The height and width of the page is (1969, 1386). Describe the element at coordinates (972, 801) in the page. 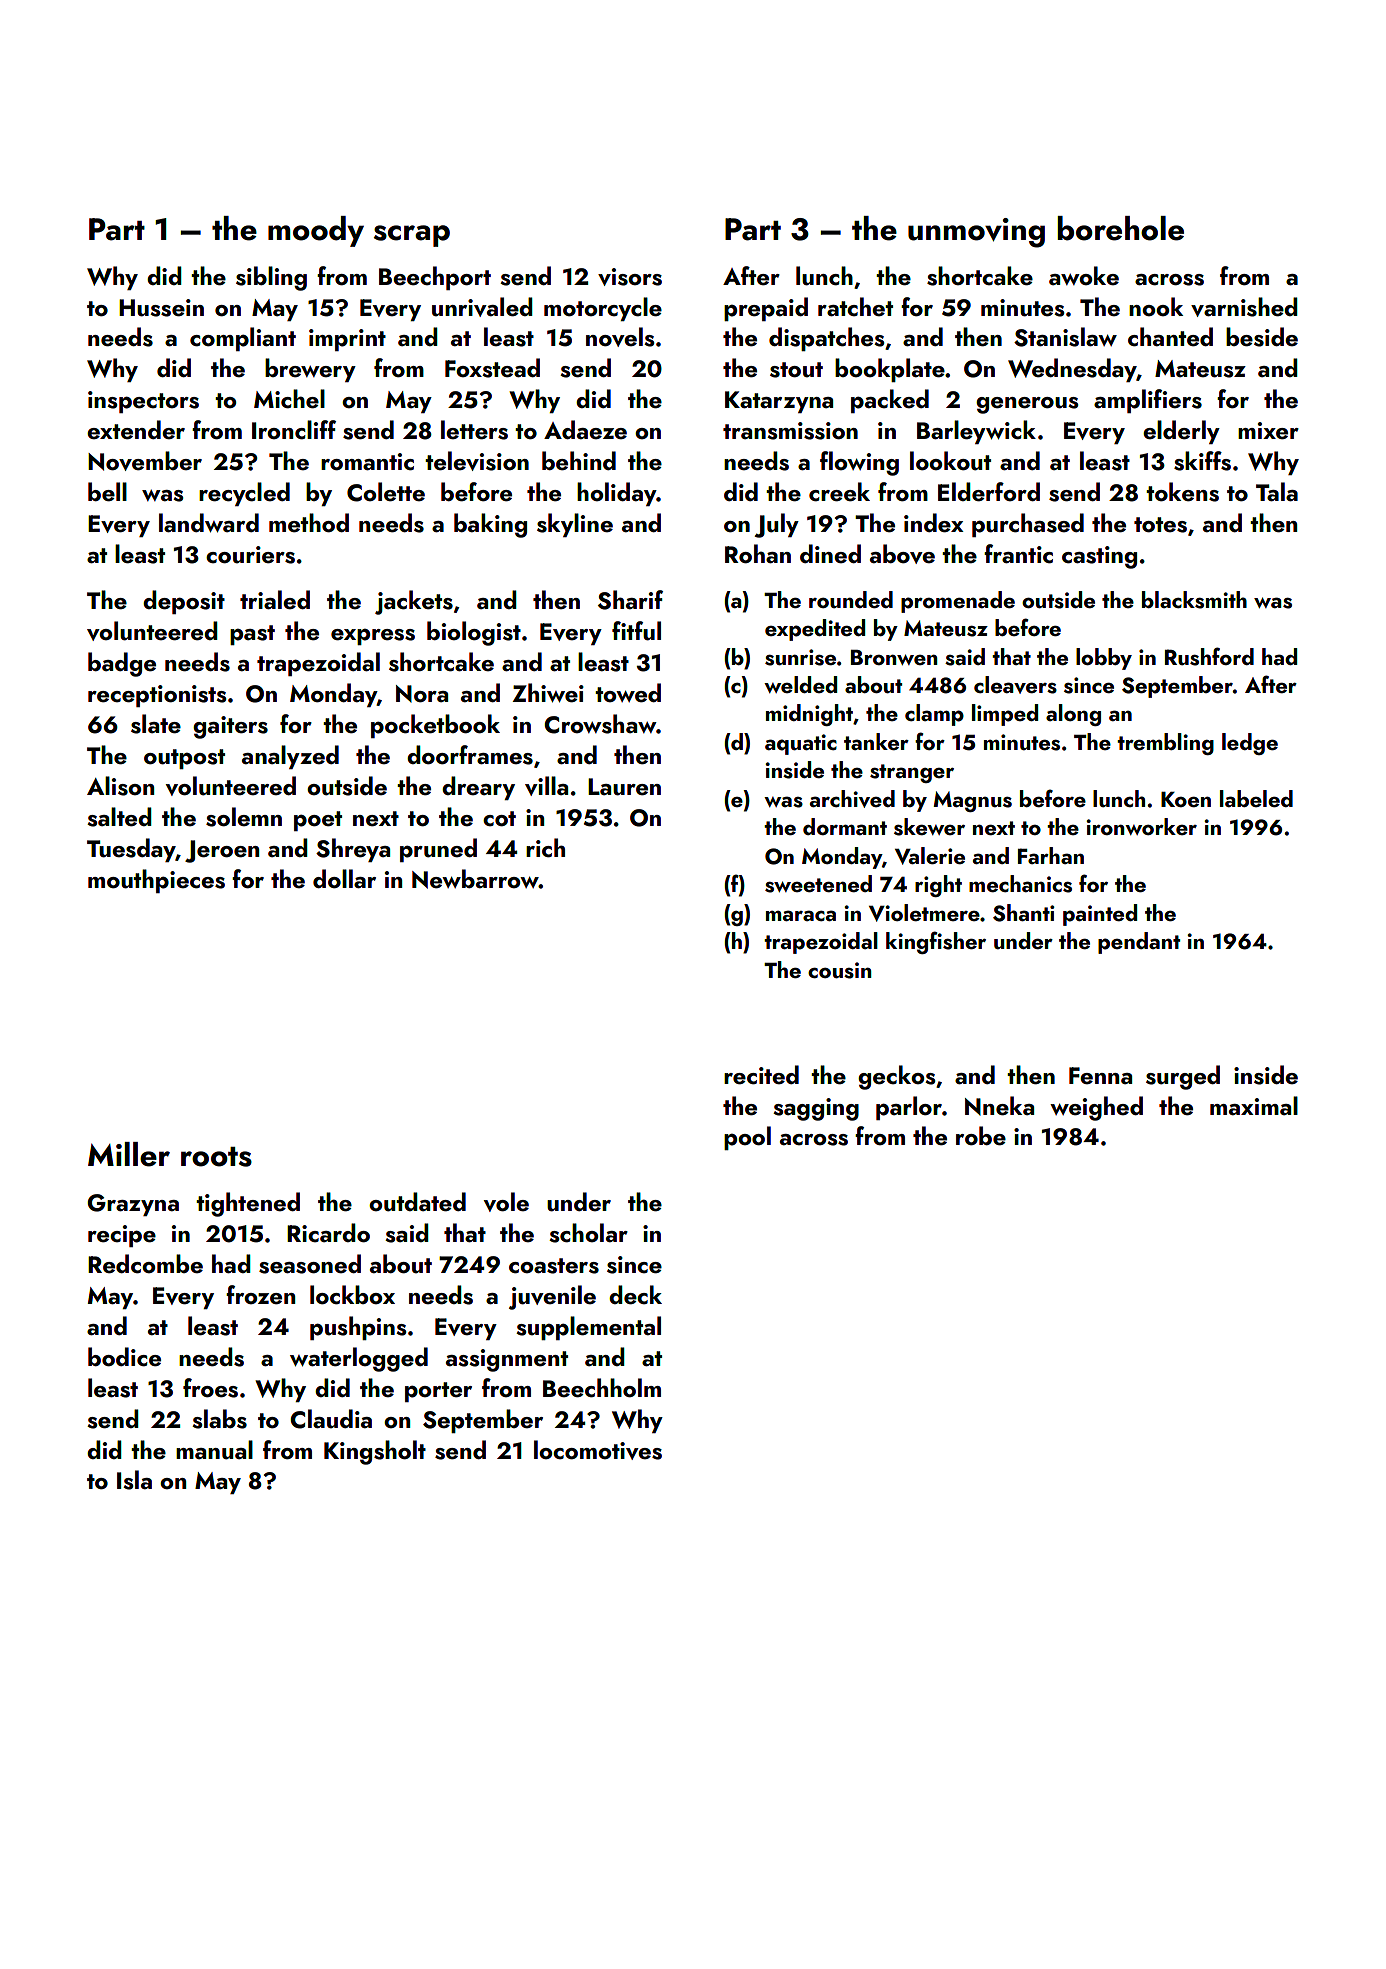

I see `Magnus` at that location.
